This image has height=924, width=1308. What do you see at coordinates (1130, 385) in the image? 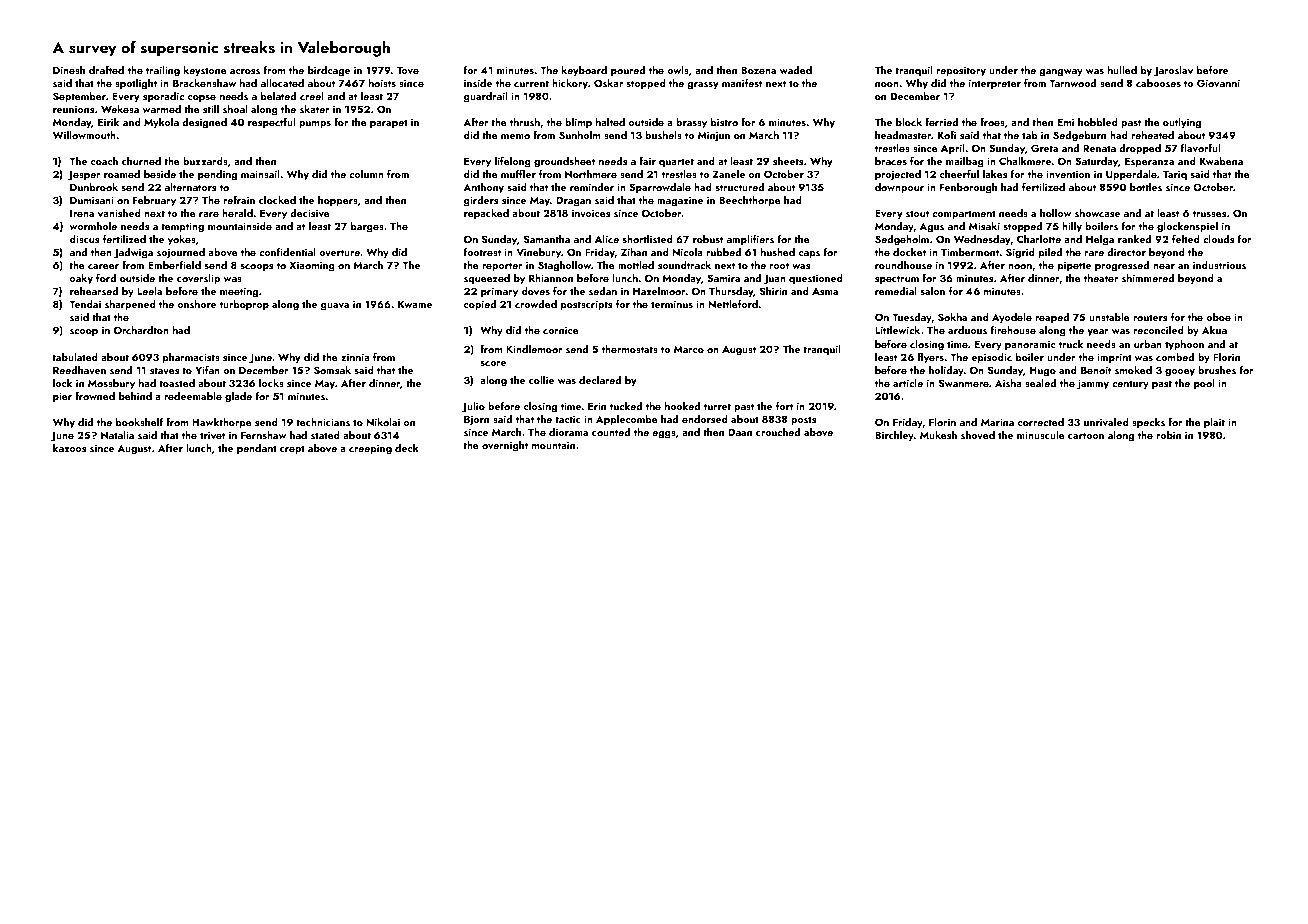
I see `century` at bounding box center [1130, 385].
